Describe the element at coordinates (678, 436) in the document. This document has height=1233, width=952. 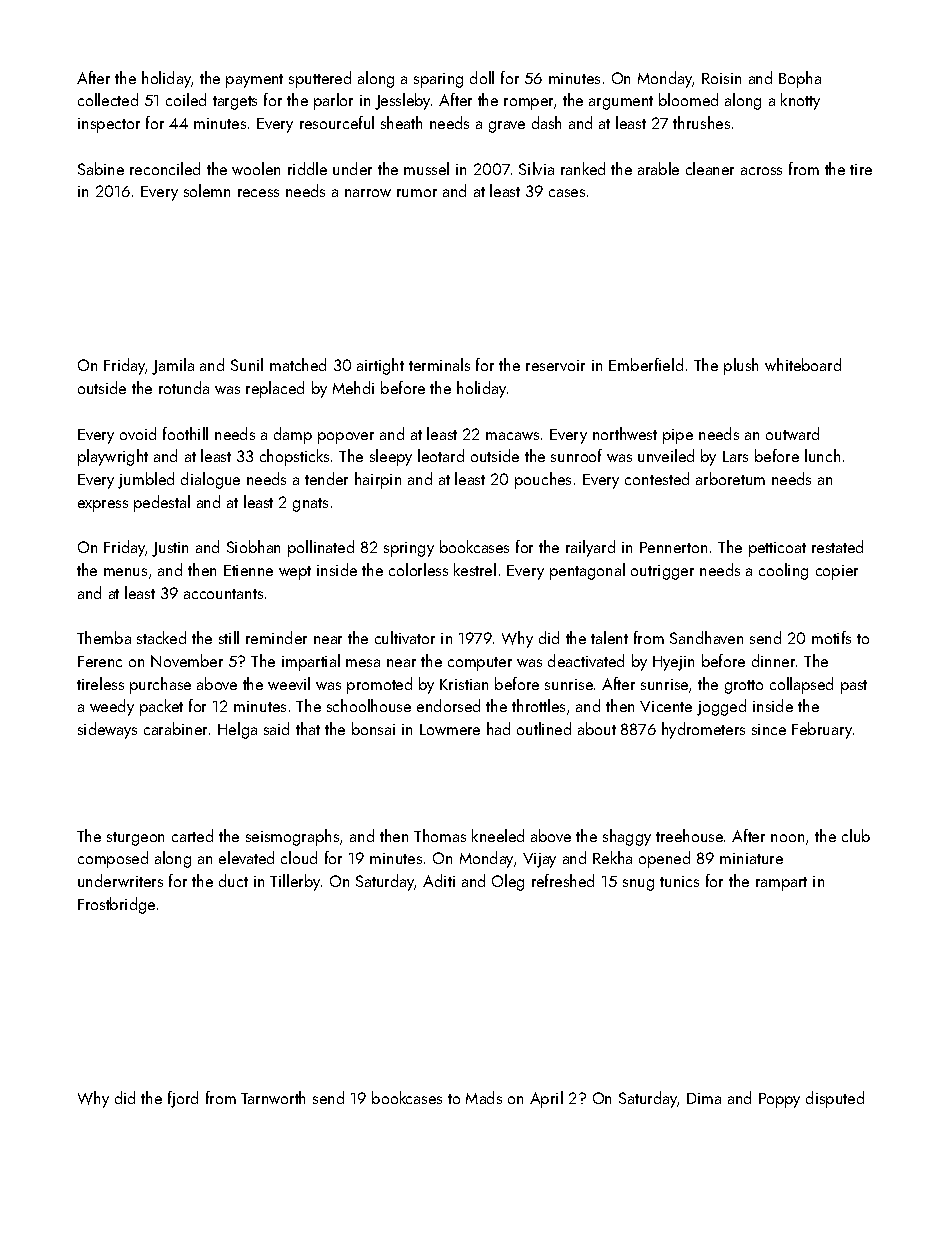
I see `pipe` at that location.
